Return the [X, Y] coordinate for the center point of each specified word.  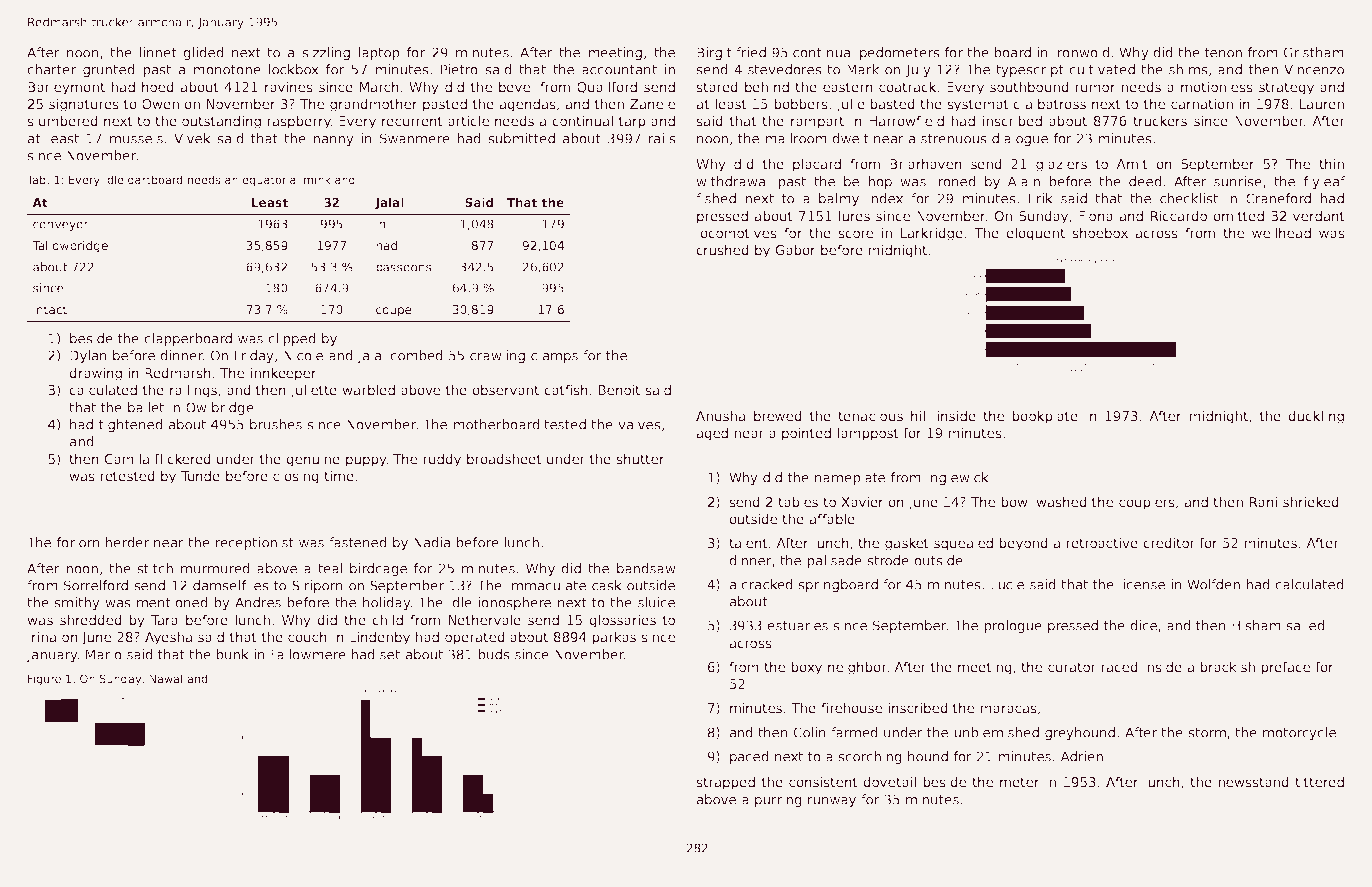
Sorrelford [96, 585]
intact [50, 309]
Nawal [165, 678]
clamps [554, 356]
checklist [1189, 198]
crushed [722, 249]
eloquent [1035, 234]
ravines [289, 86]
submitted [521, 138]
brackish [1227, 666]
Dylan [88, 356]
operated [475, 638]
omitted [1238, 215]
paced [749, 757]
